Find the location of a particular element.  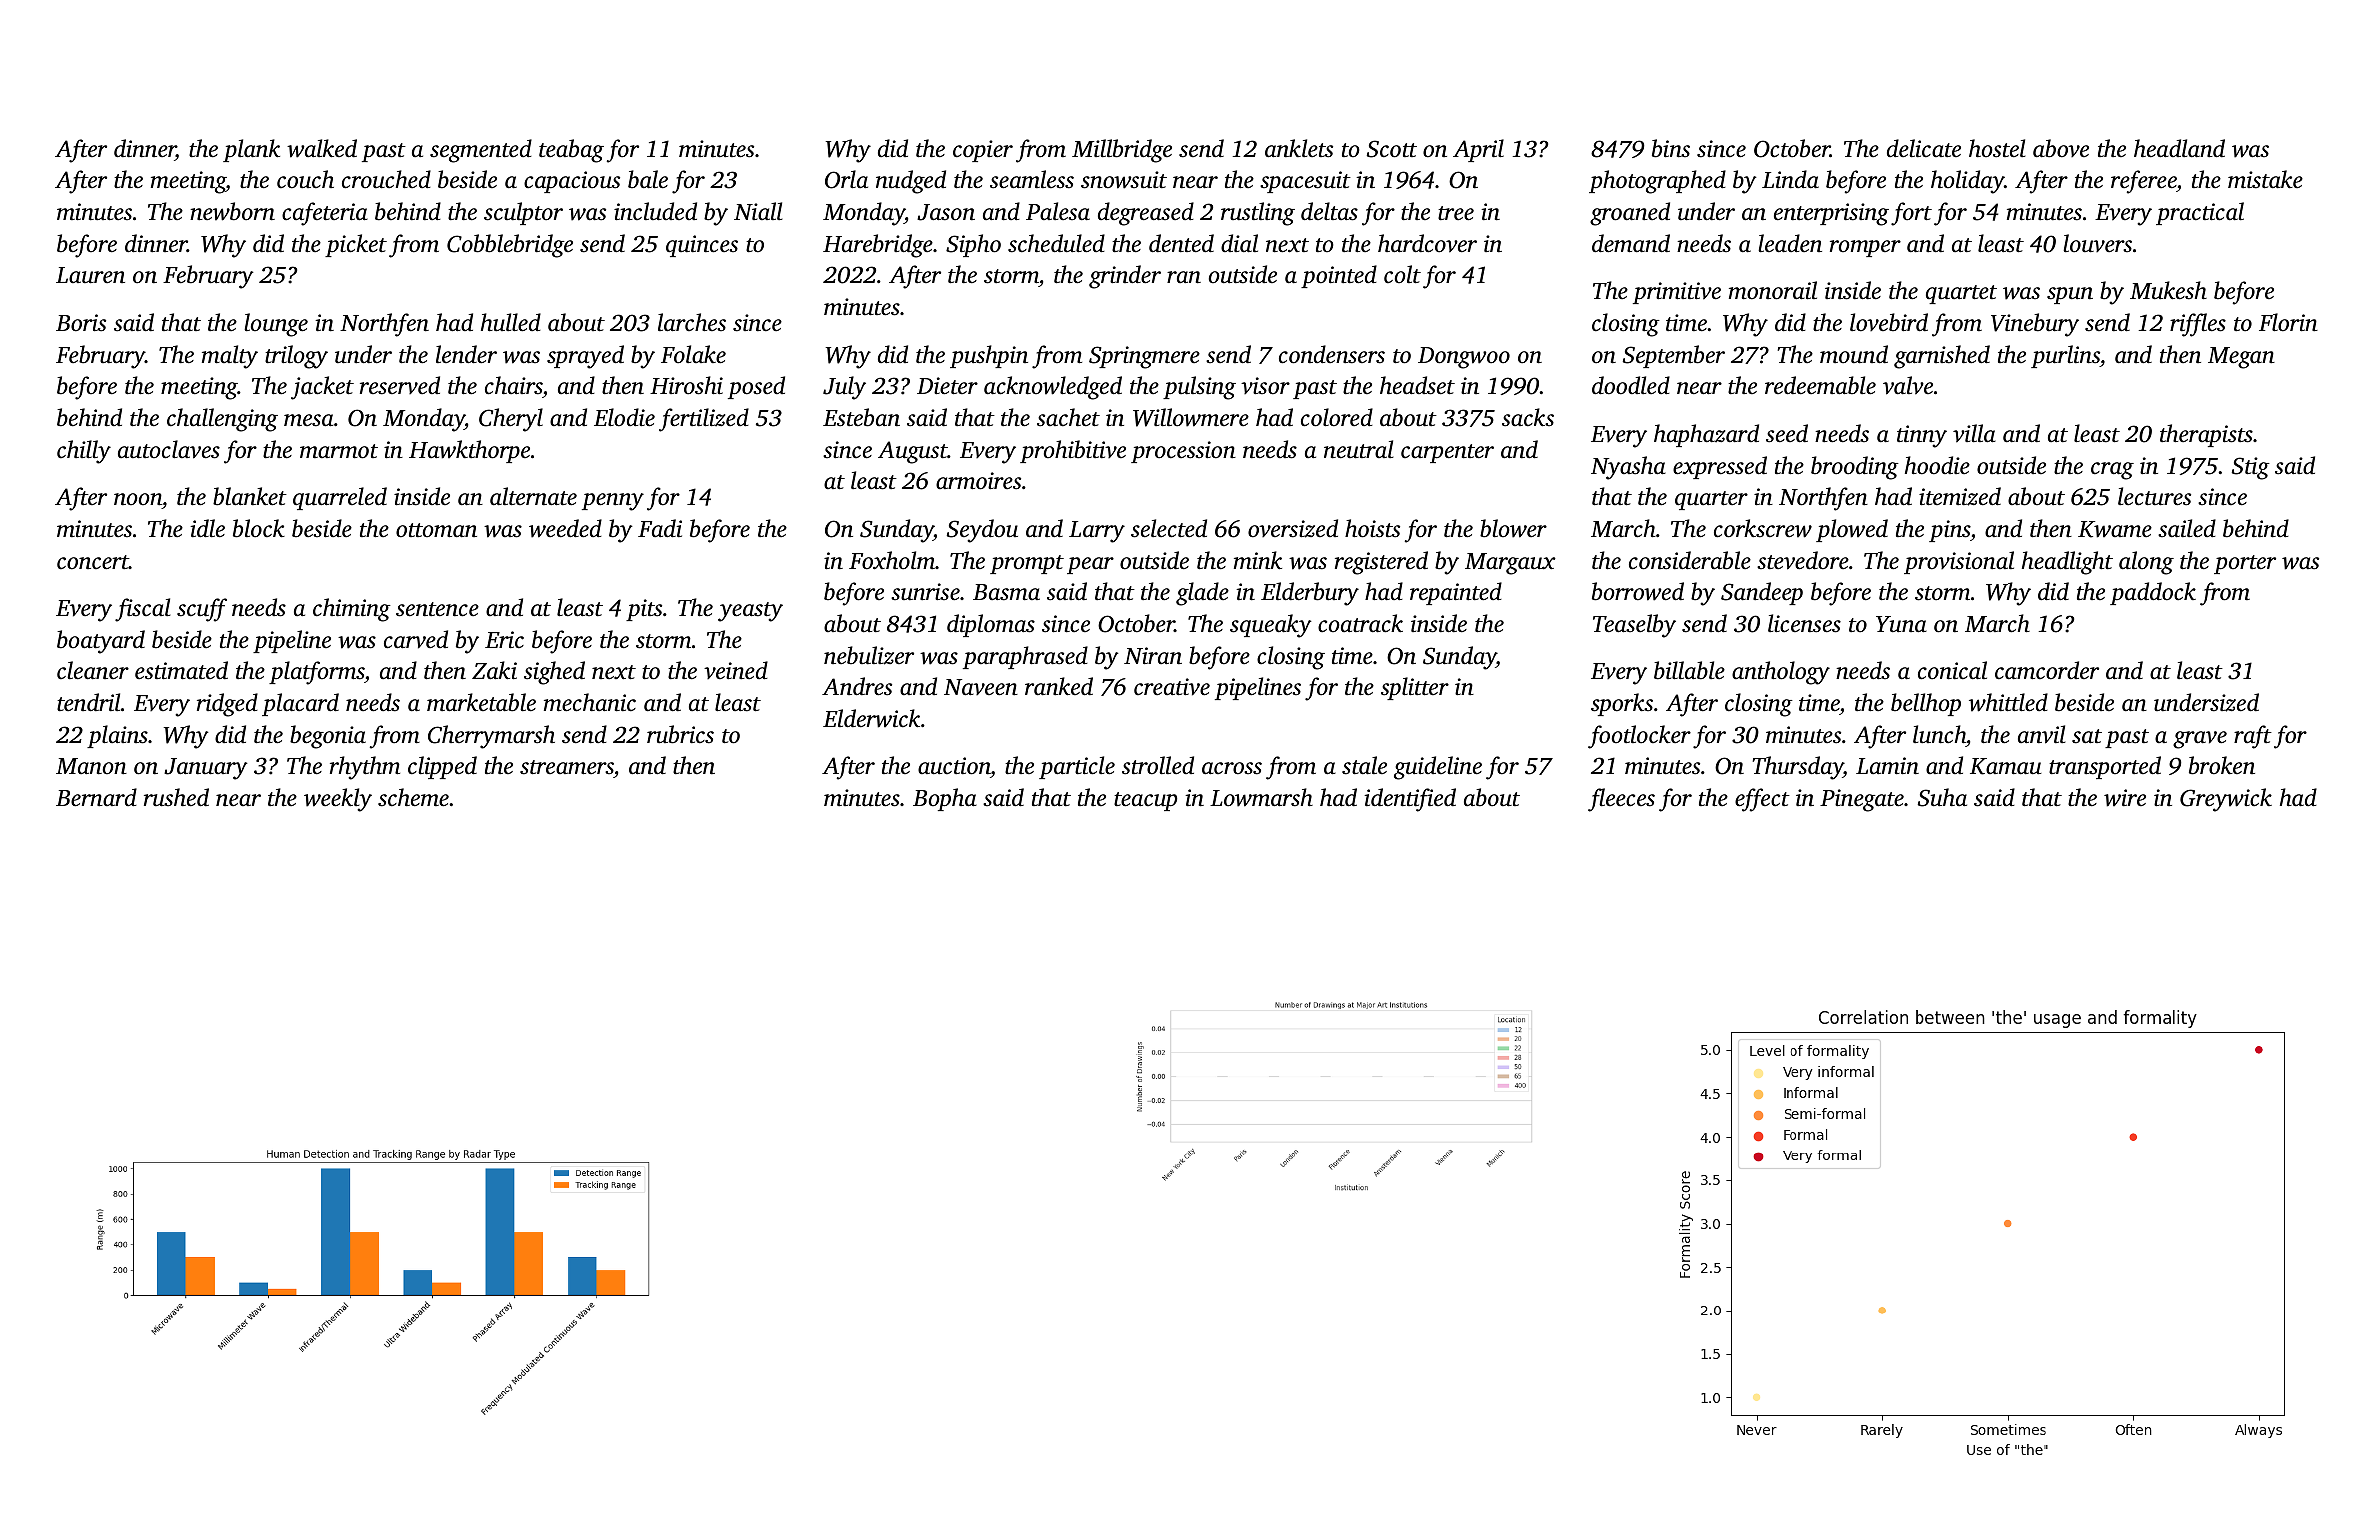

sacks is located at coordinates (1528, 417).
